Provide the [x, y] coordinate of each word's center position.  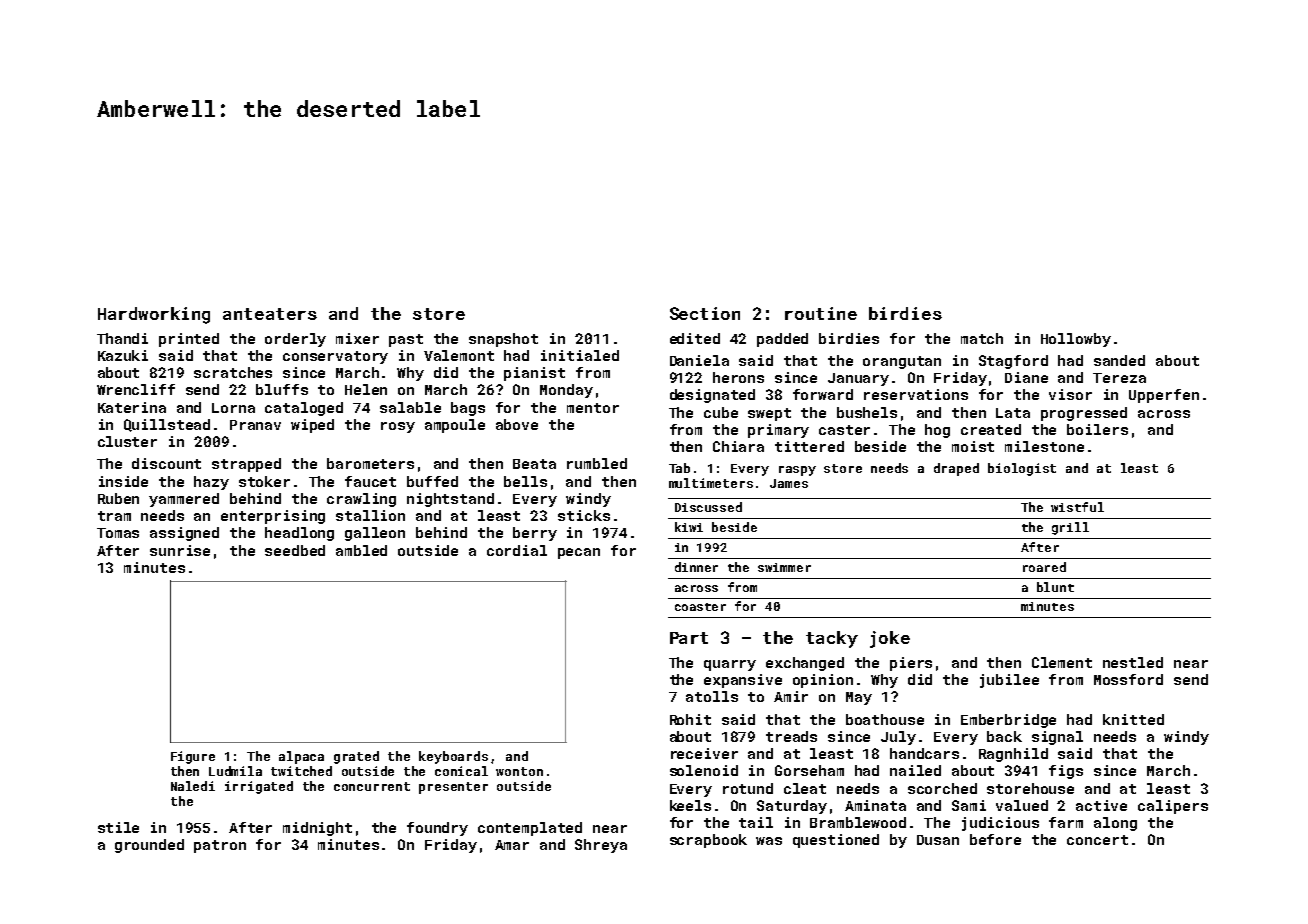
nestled [1133, 662]
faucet [370, 481]
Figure [193, 757]
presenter [453, 788]
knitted [1133, 719]
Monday [566, 391]
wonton [519, 771]
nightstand [450, 500]
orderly [295, 340]
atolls [712, 696]
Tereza [1119, 378]
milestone [1044, 446]
